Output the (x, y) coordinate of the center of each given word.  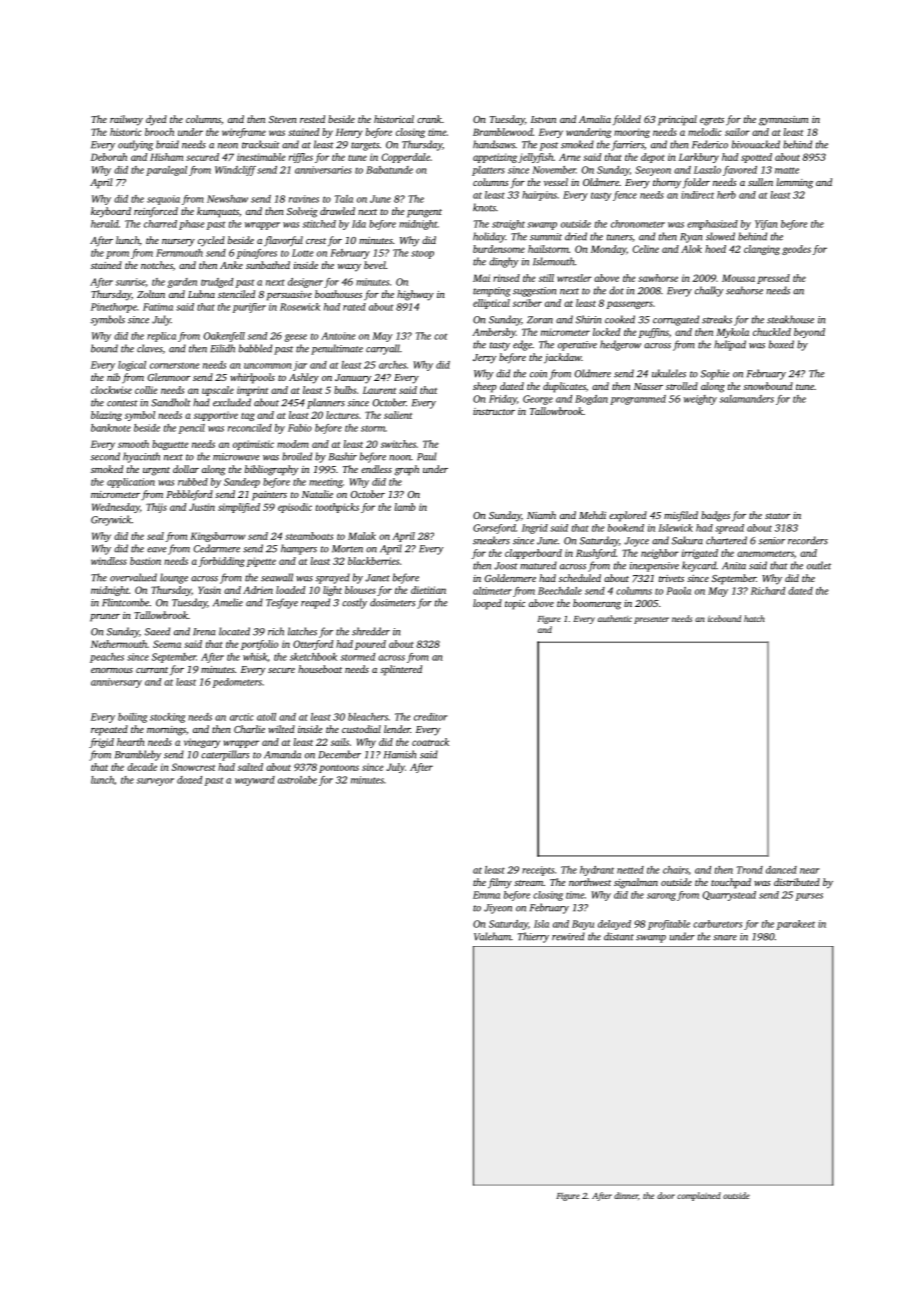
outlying (135, 145)
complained (699, 1196)
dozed (189, 780)
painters (269, 496)
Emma (486, 895)
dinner (626, 1195)
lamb (405, 507)
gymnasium (783, 121)
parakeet (796, 925)
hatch (754, 618)
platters (488, 171)
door (666, 1195)
